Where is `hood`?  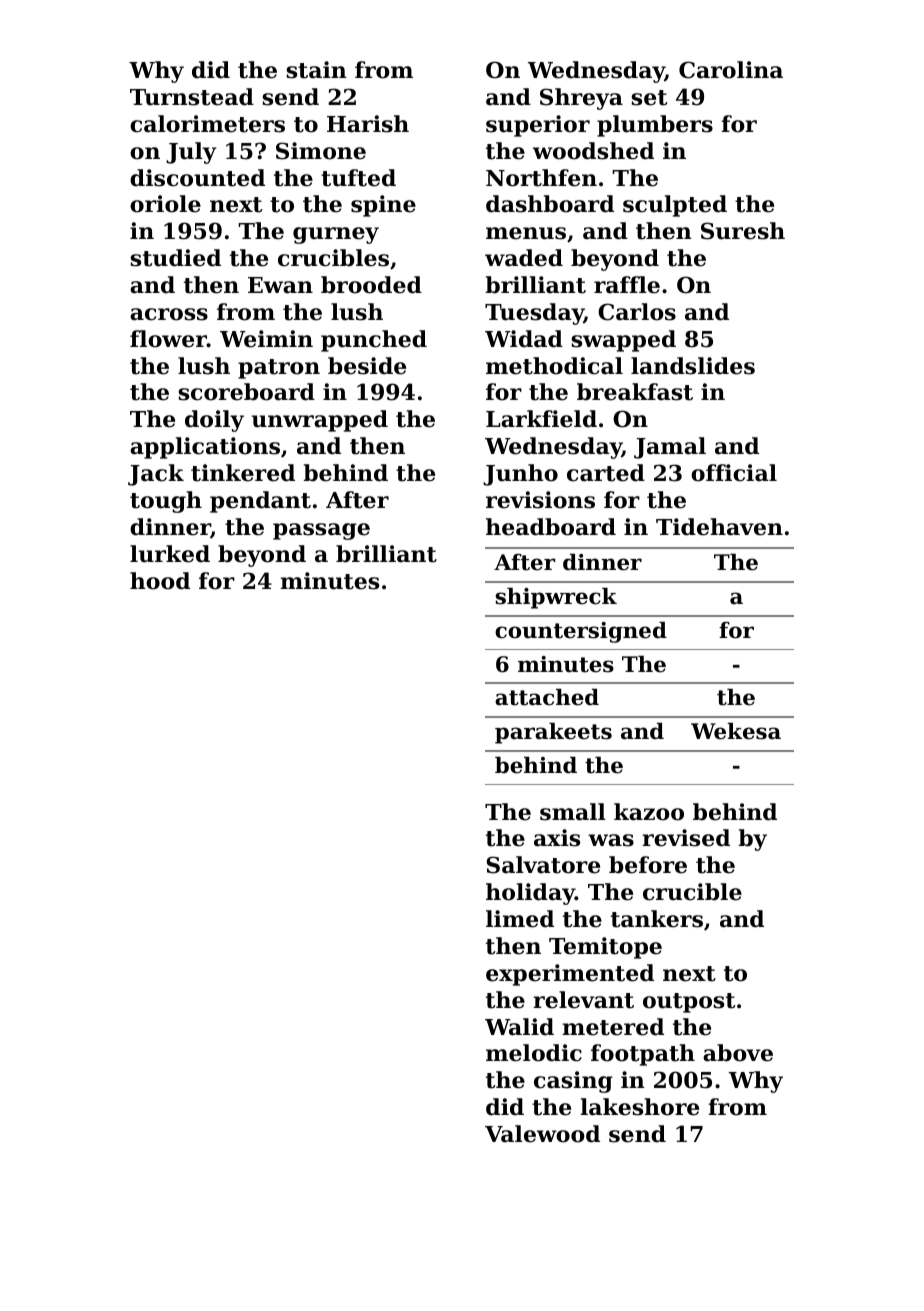
hood is located at coordinates (160, 581).
